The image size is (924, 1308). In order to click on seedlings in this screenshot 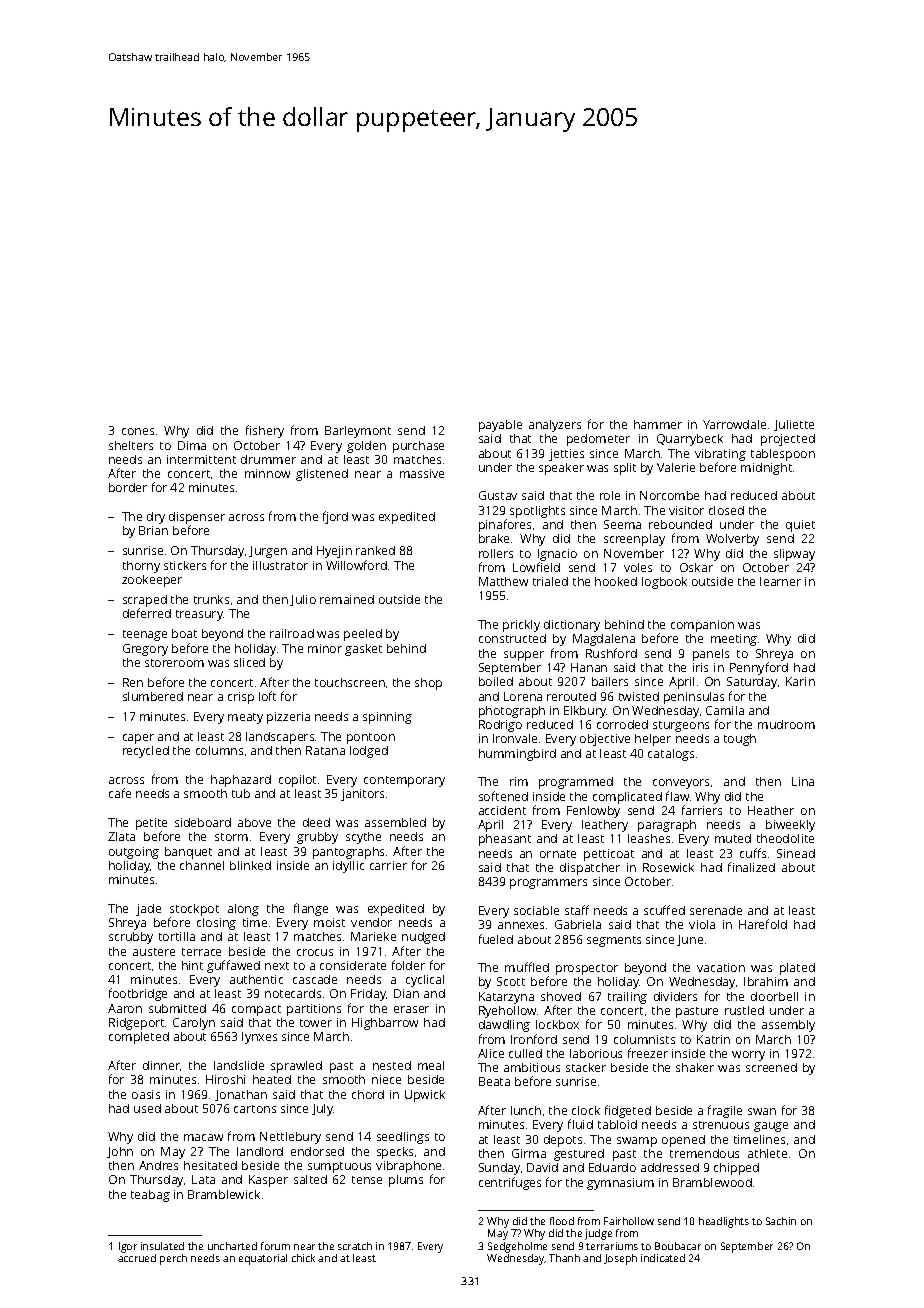, I will do `click(403, 1138)`.
